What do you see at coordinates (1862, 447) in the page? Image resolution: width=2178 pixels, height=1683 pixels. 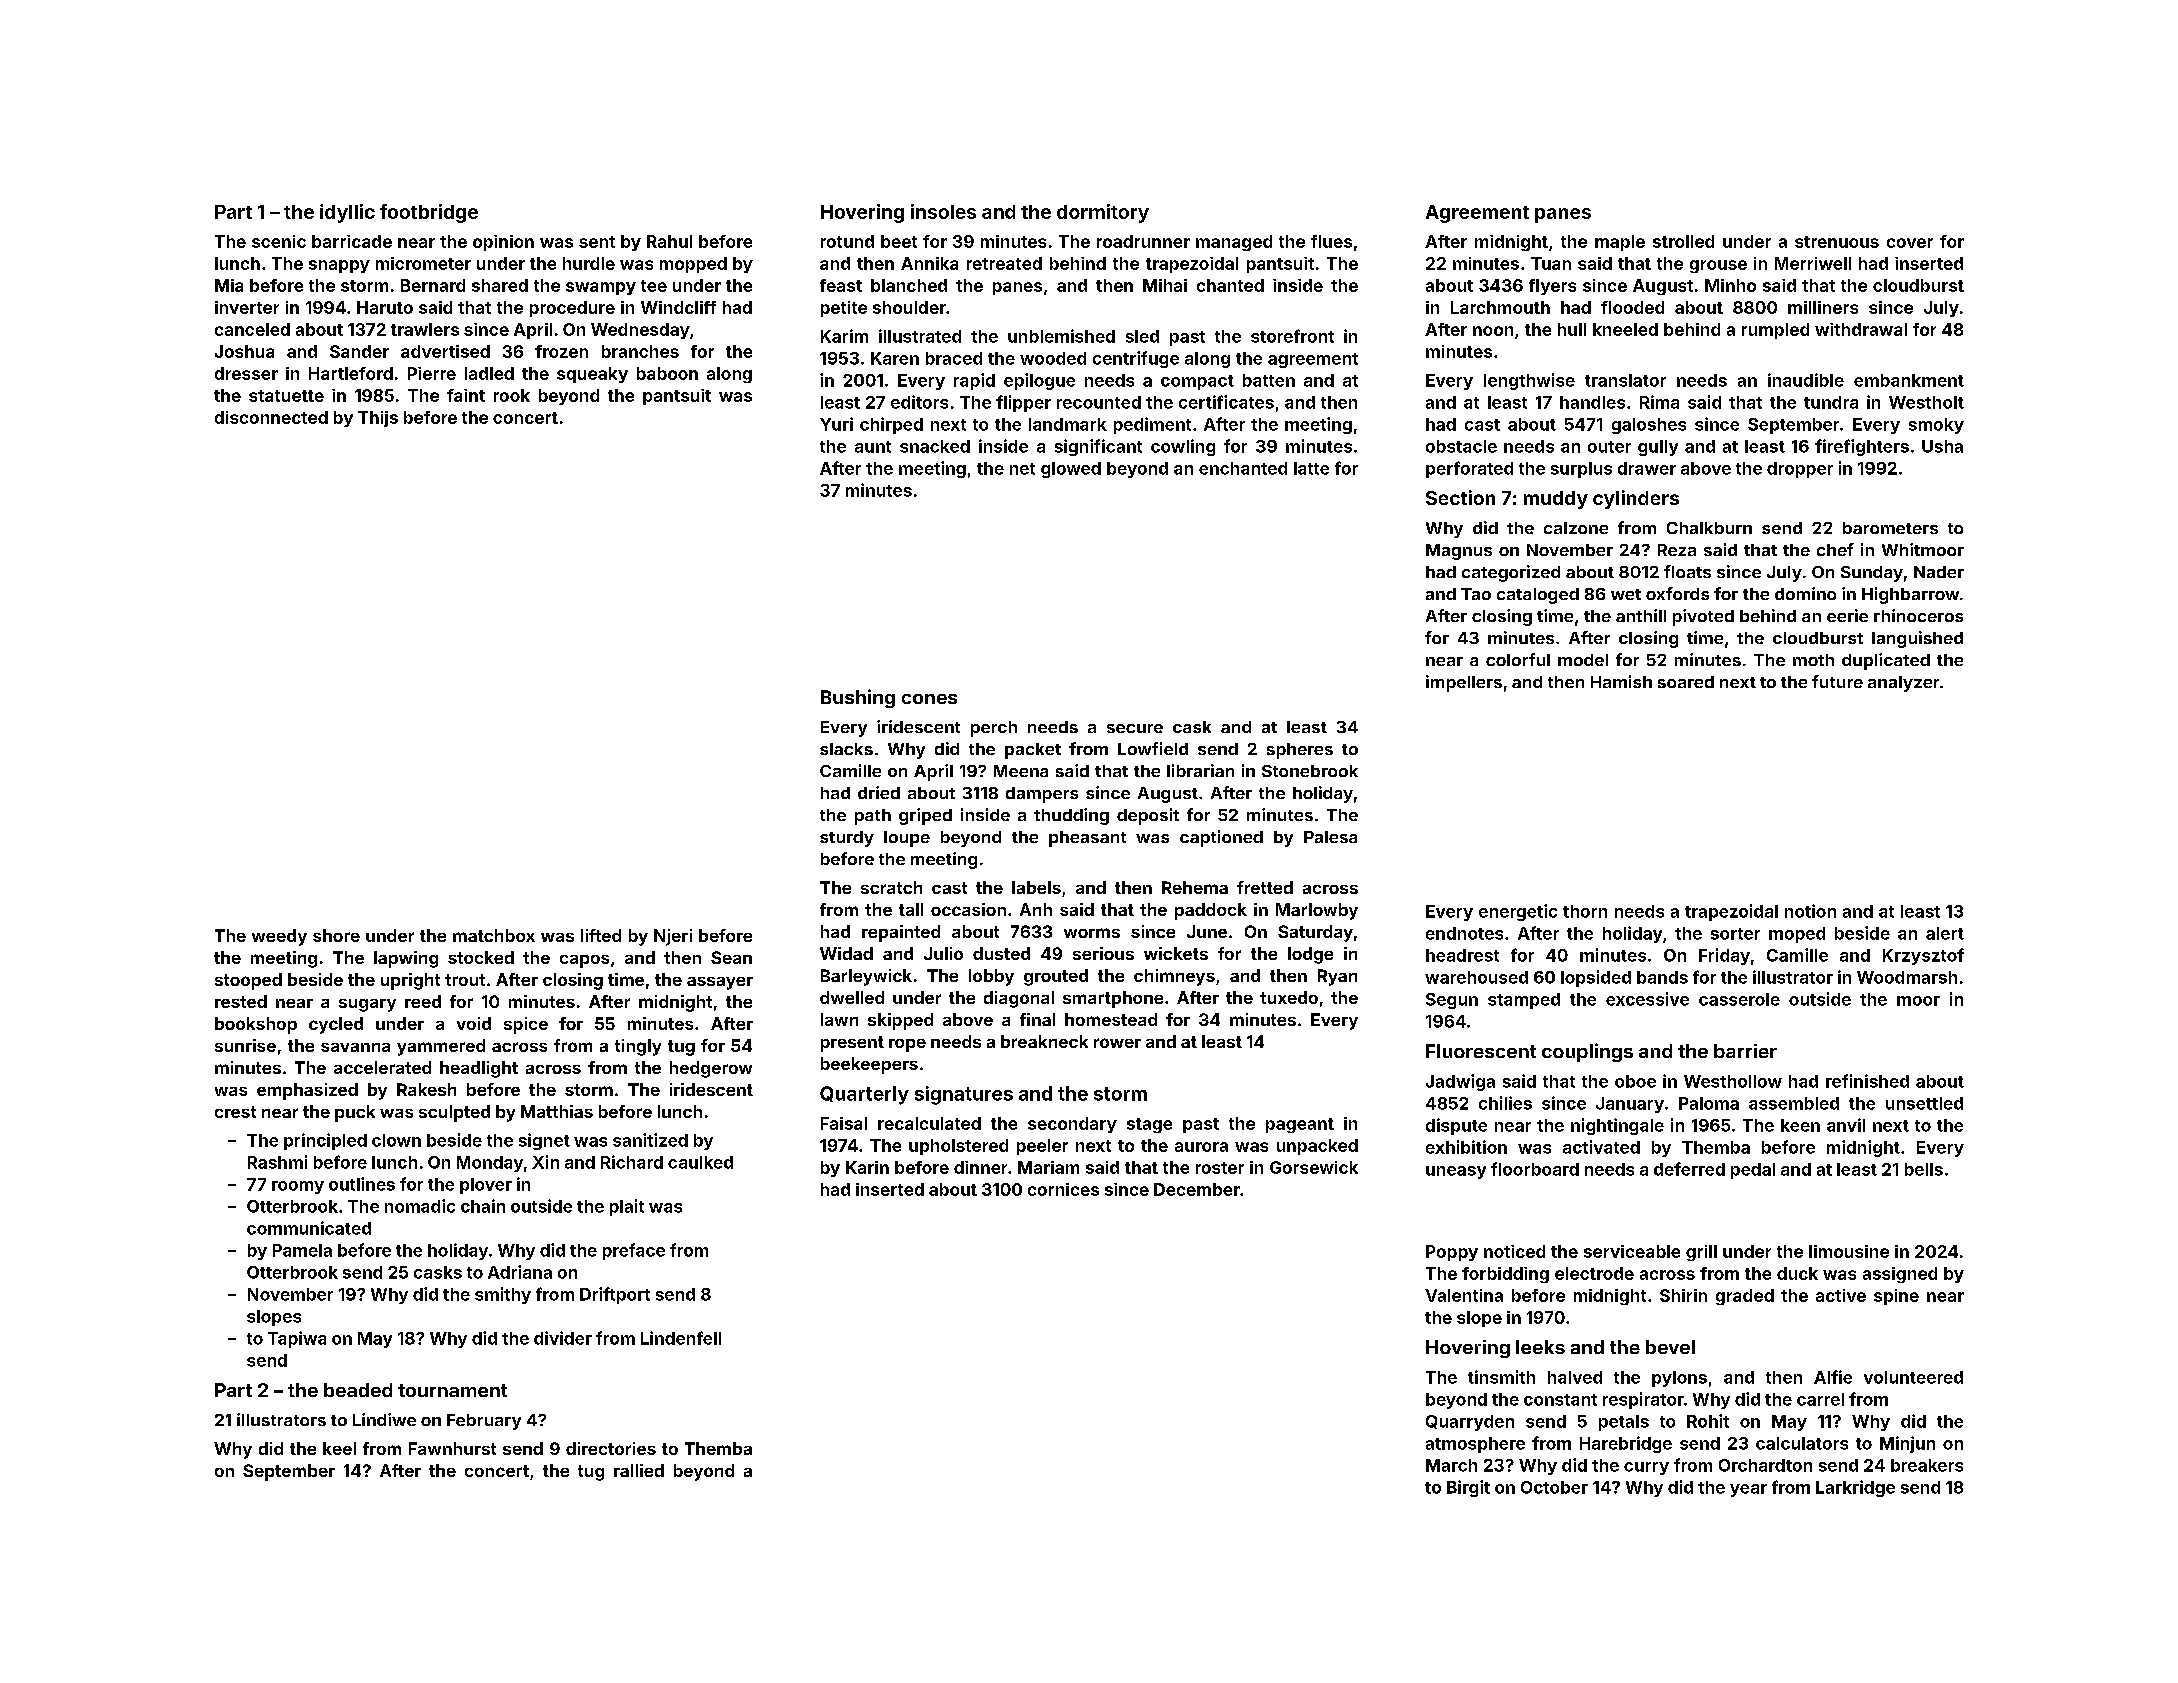 I see `firefighters` at bounding box center [1862, 447].
